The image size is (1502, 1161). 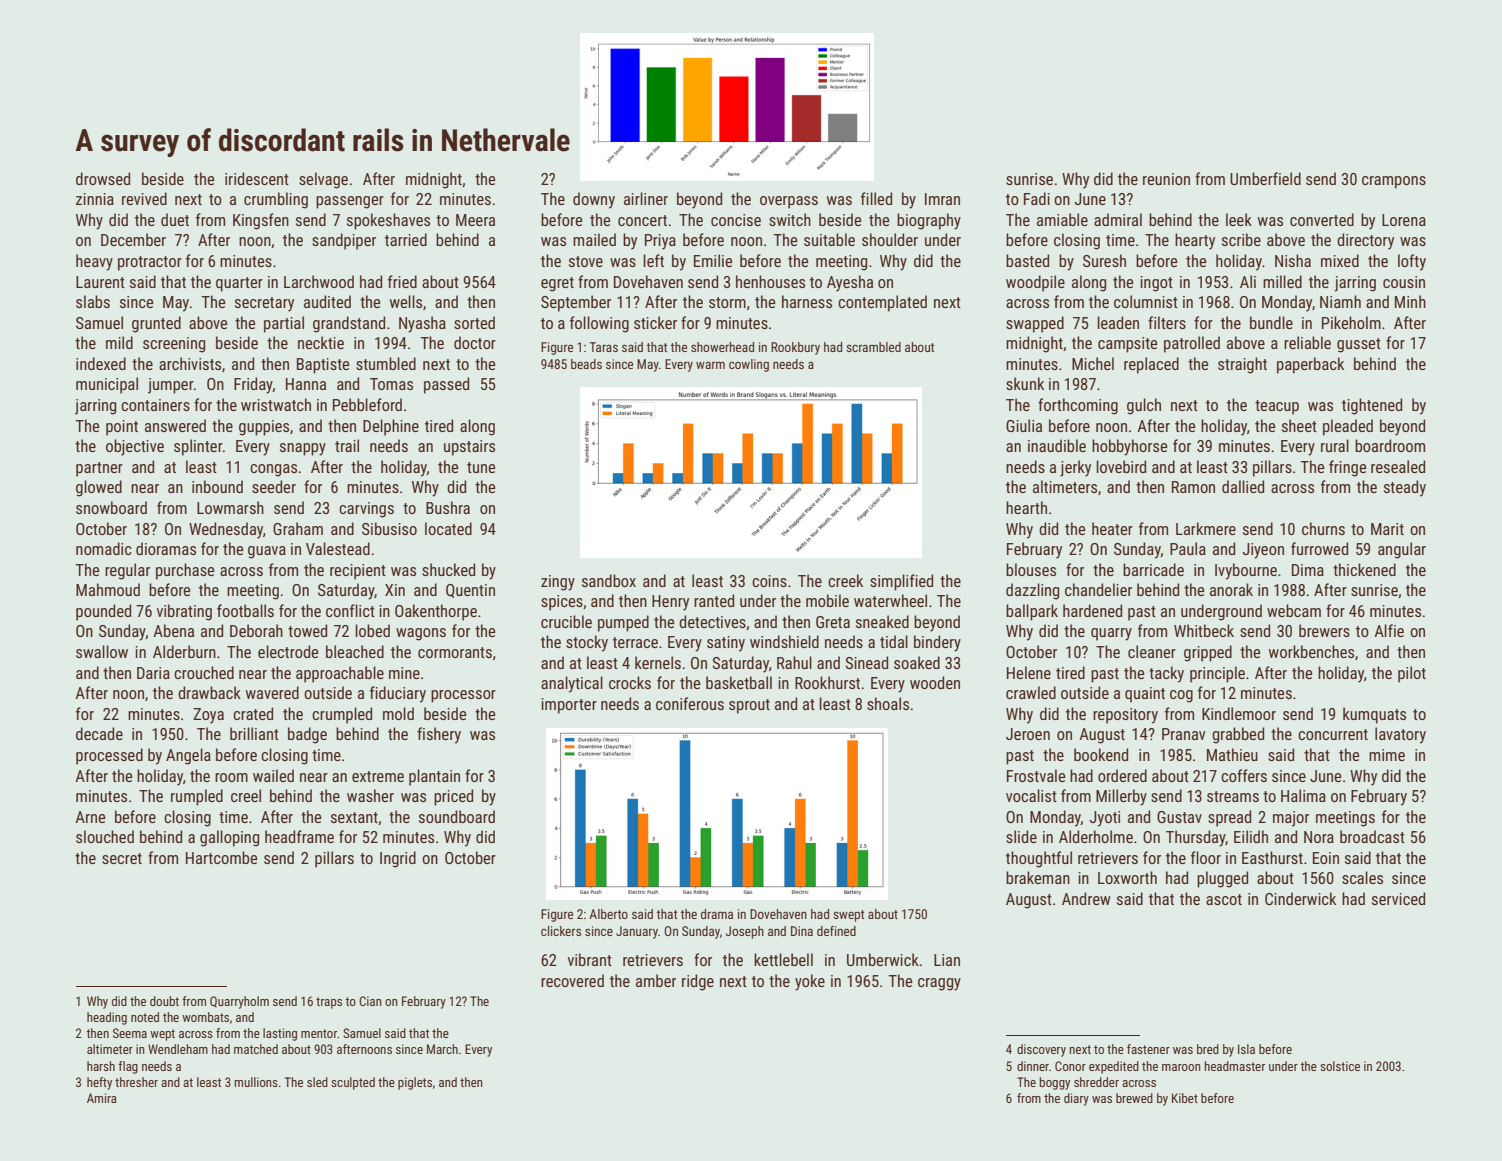 What do you see at coordinates (1038, 877) in the screenshot?
I see `brakeman` at bounding box center [1038, 877].
